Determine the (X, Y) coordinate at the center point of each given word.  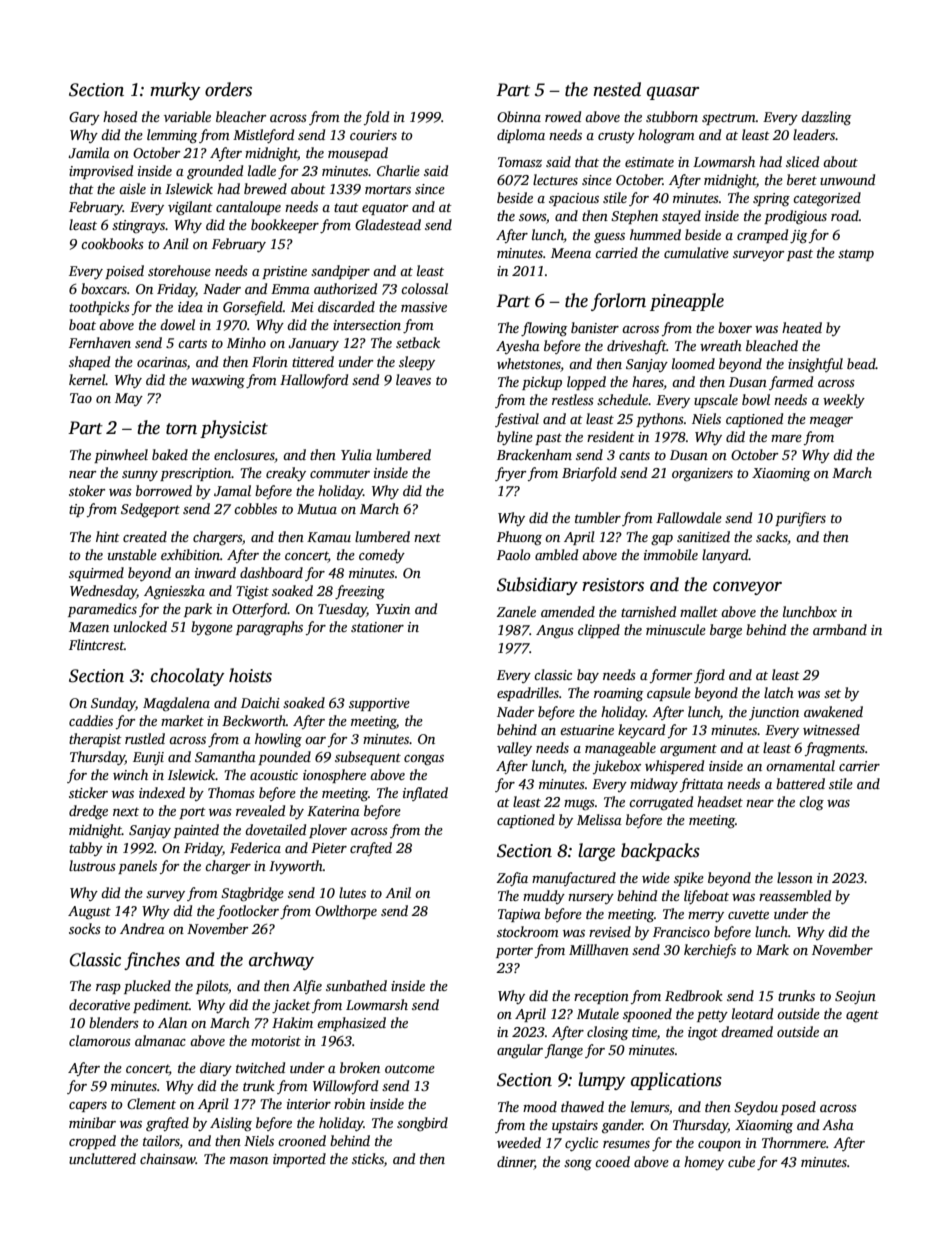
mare (786, 438)
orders (228, 89)
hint (108, 536)
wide (656, 877)
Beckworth (254, 720)
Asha (838, 1124)
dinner (516, 1162)
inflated (425, 794)
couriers (373, 135)
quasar (673, 93)
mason (249, 1160)
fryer (510, 474)
